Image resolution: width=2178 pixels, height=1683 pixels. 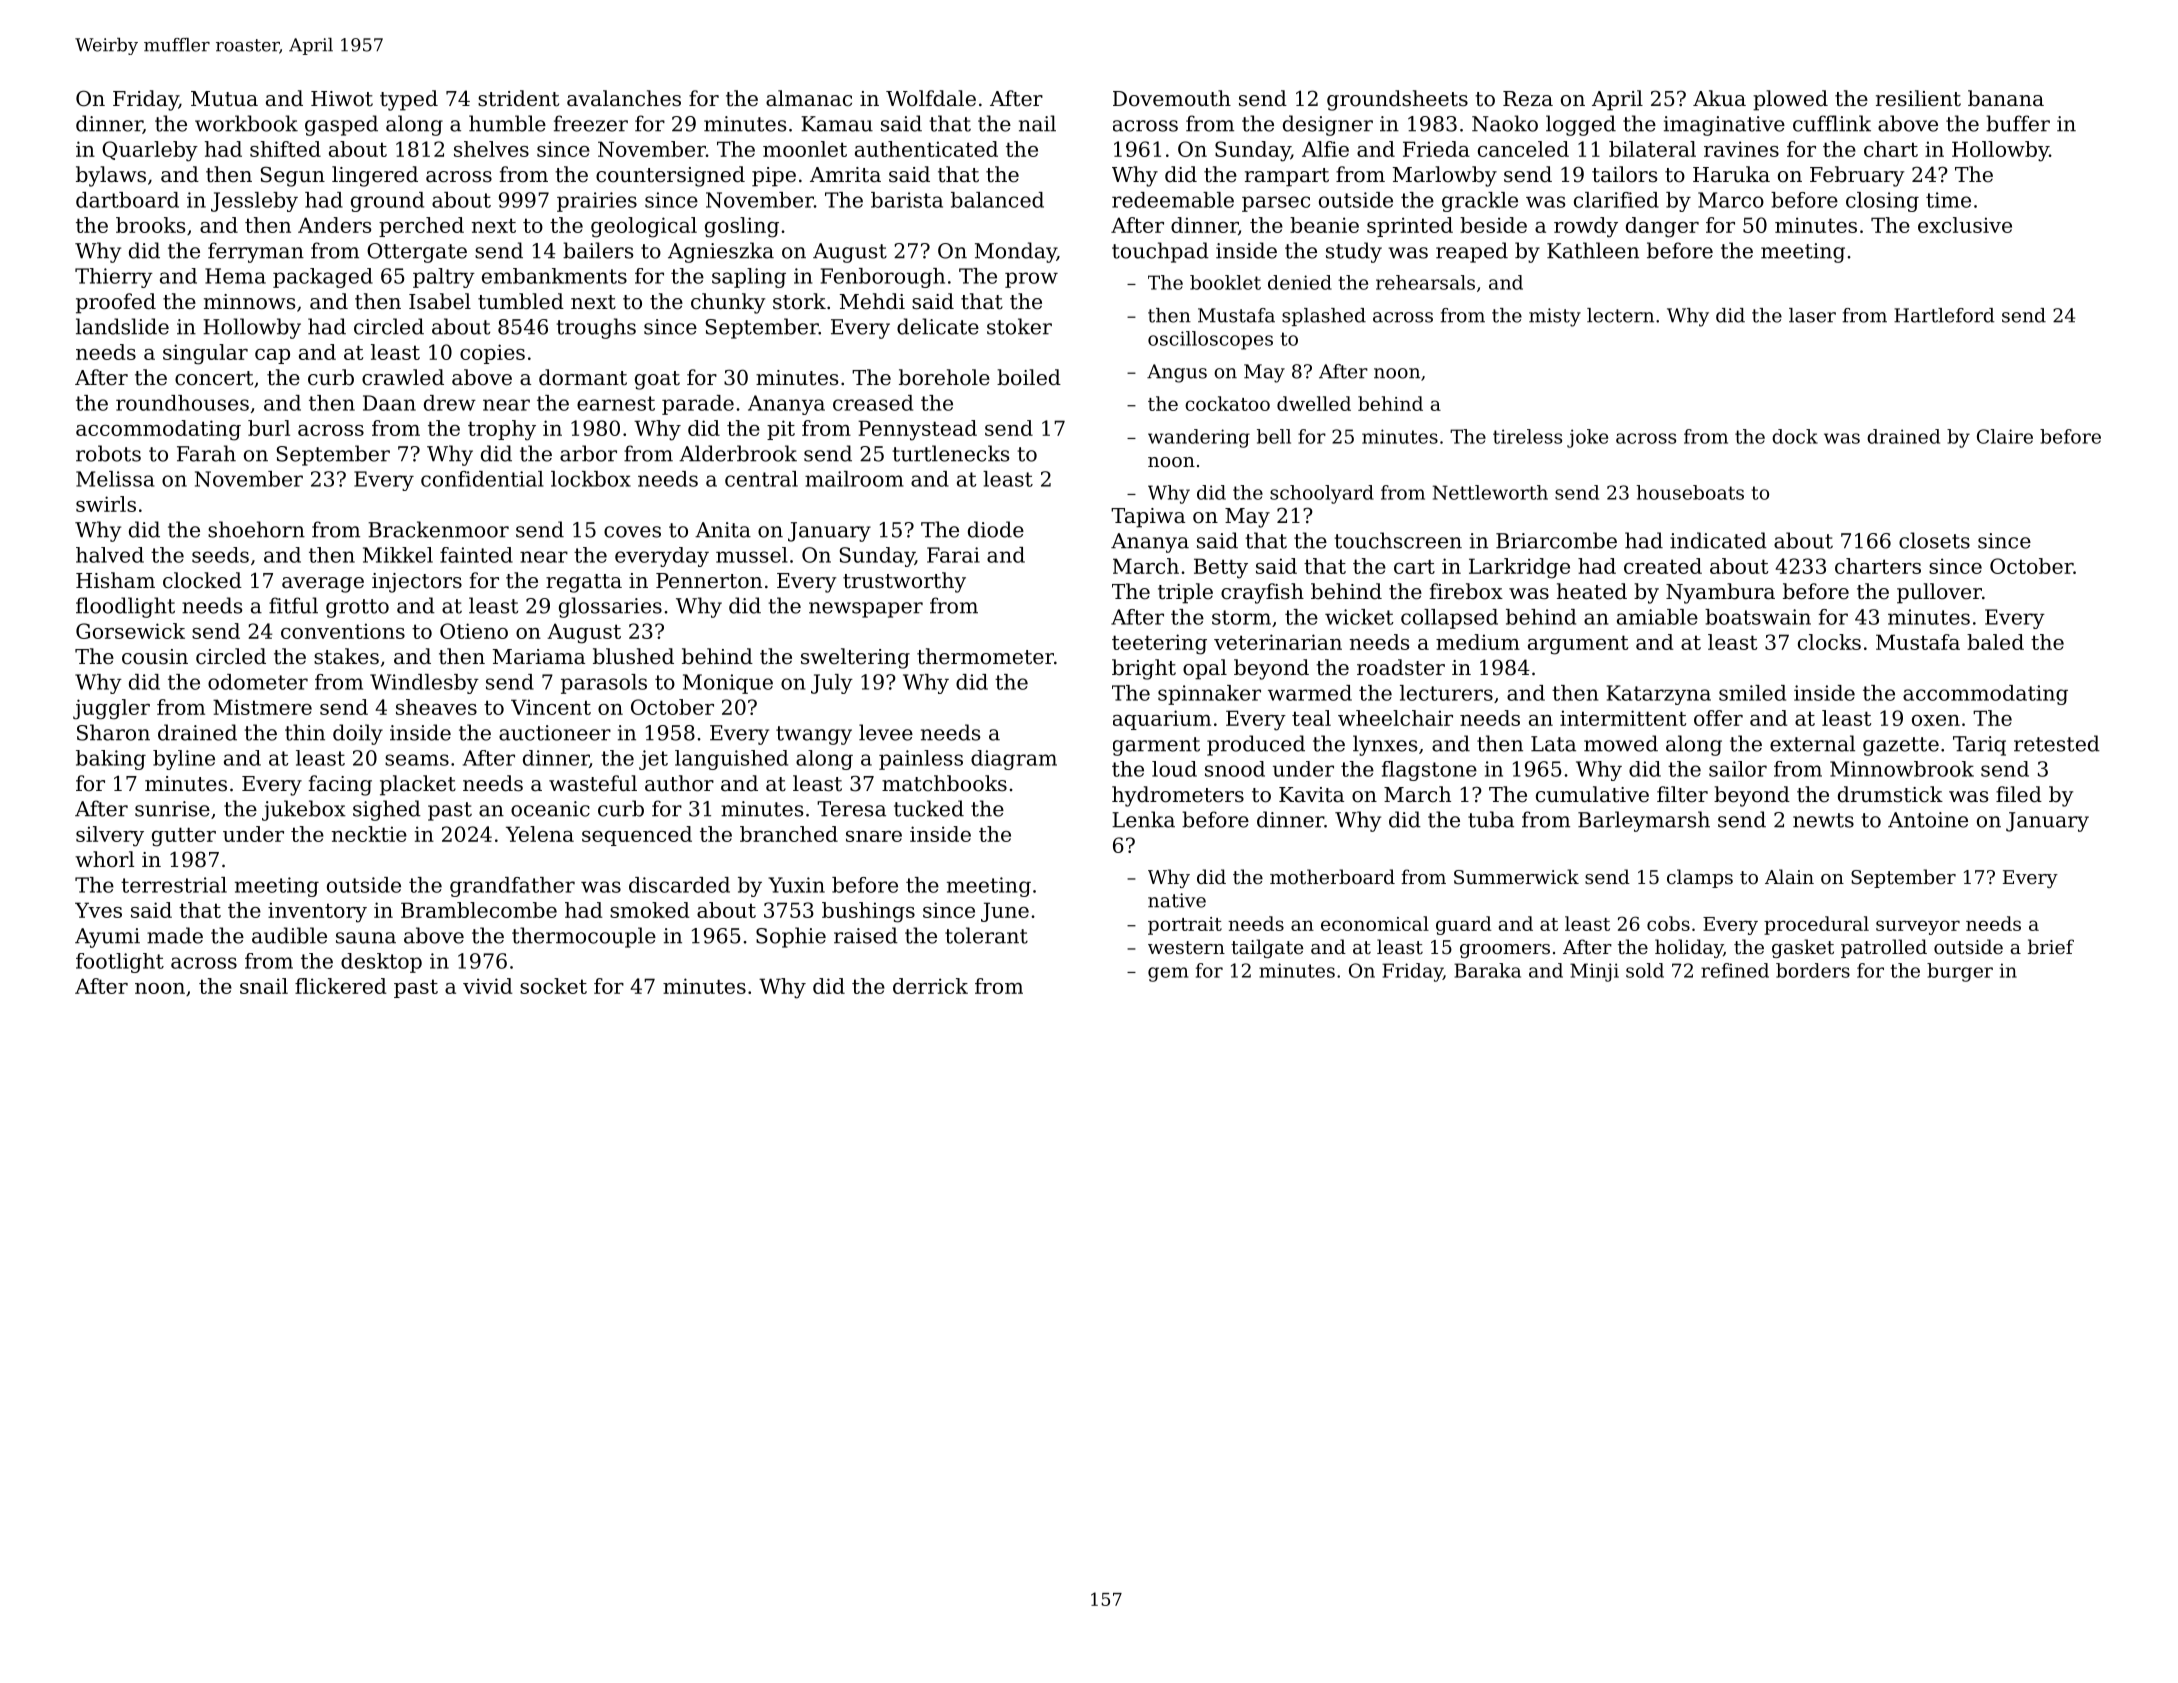 I want to click on pit, so click(x=781, y=430).
